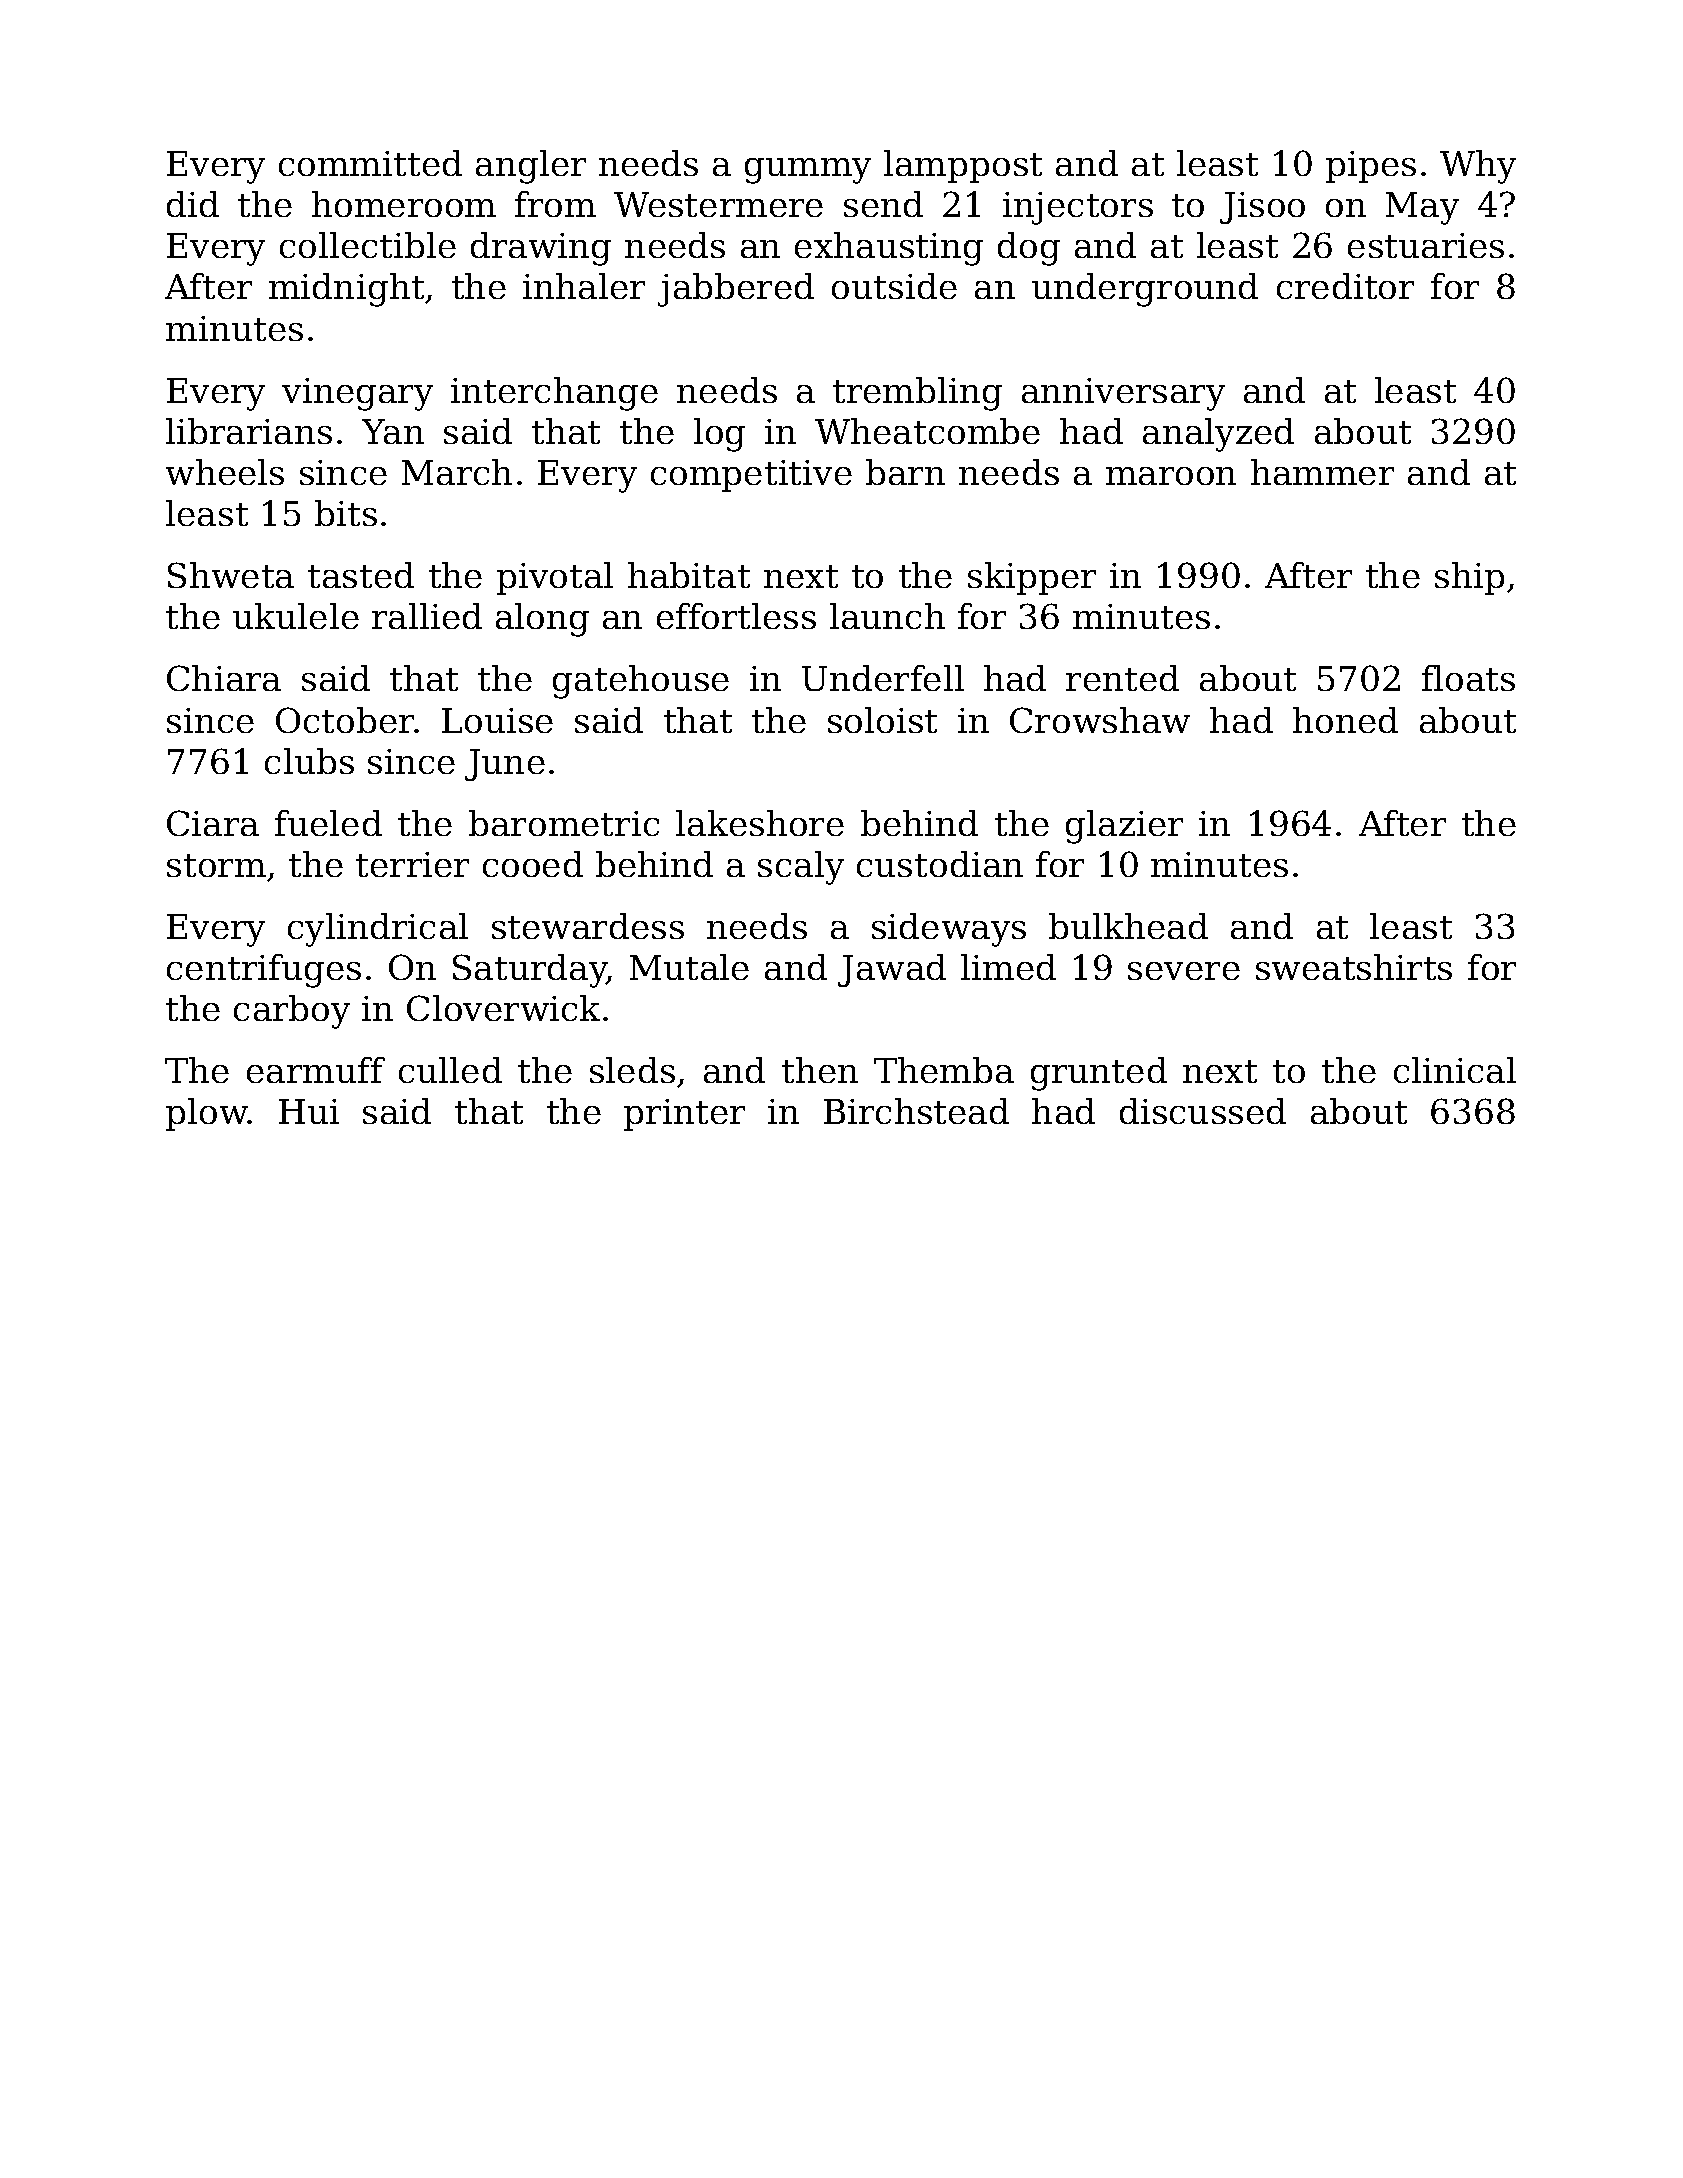  What do you see at coordinates (404, 204) in the screenshot?
I see `homeroom` at bounding box center [404, 204].
